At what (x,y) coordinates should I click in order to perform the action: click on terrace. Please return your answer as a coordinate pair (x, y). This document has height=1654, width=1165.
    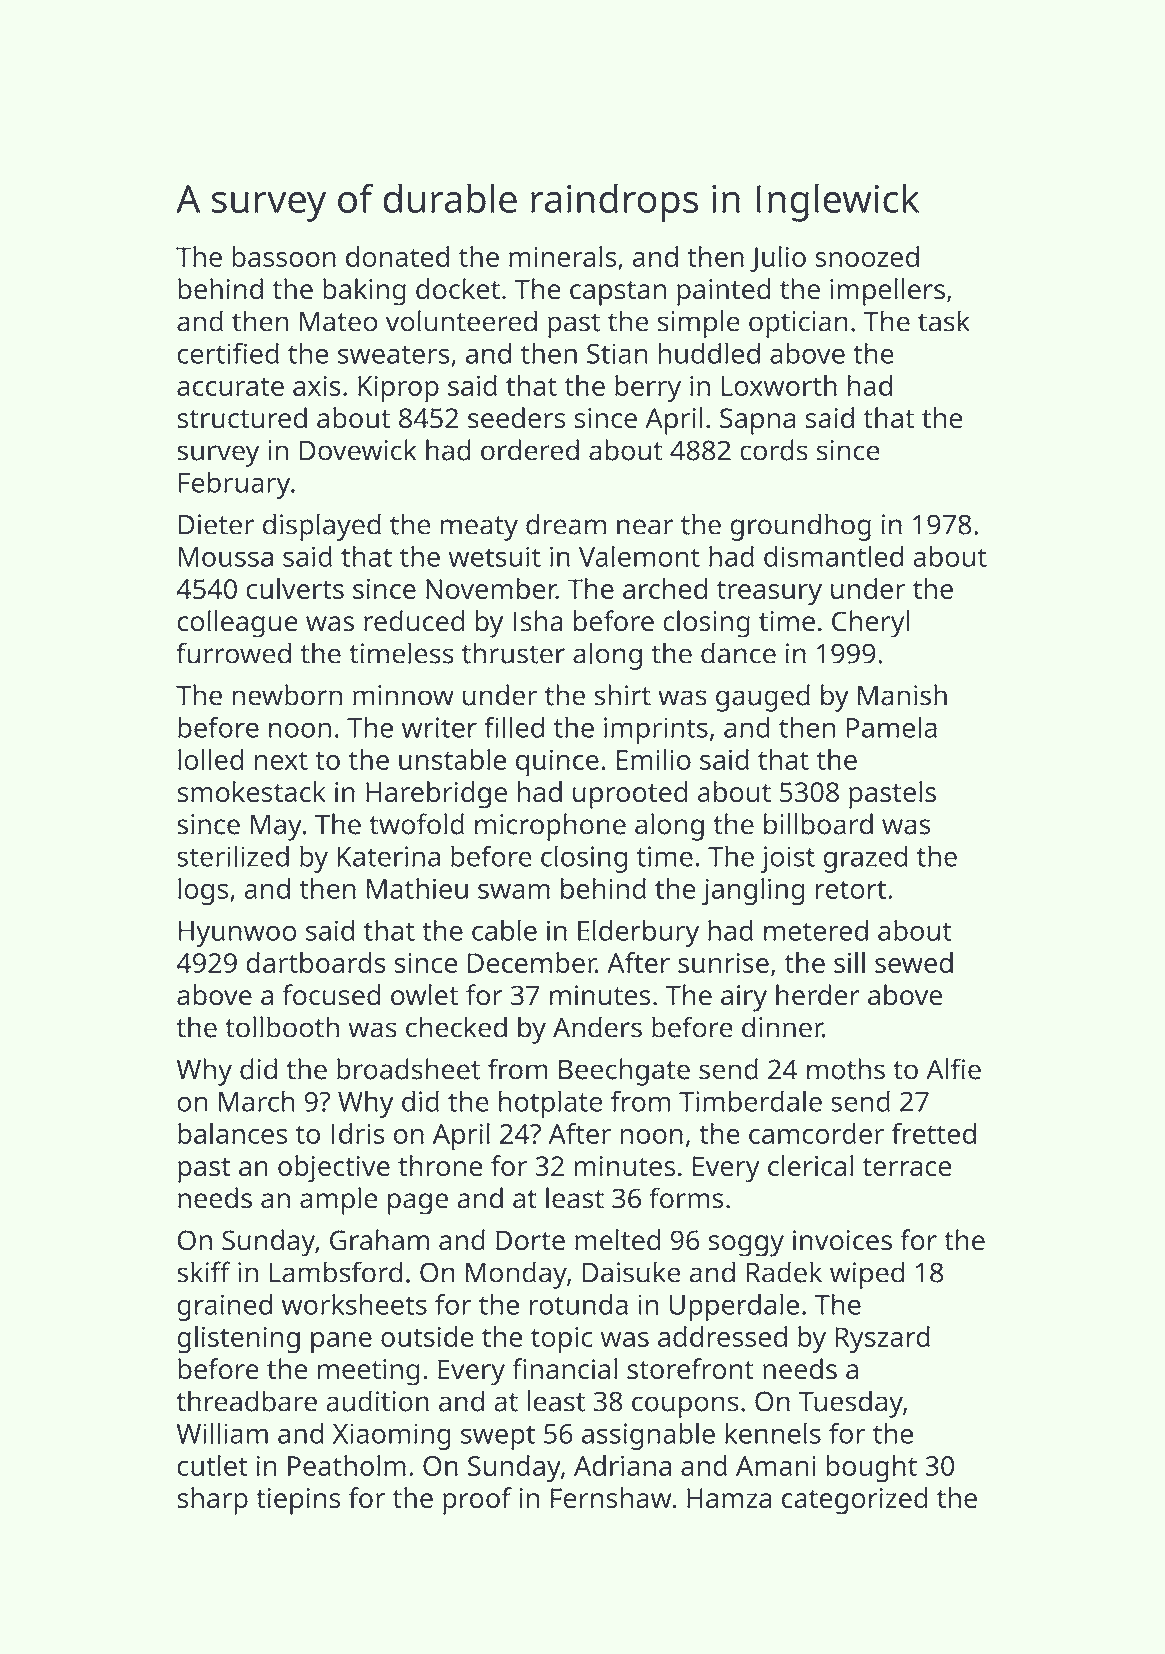
    Looking at the image, I should click on (907, 1167).
